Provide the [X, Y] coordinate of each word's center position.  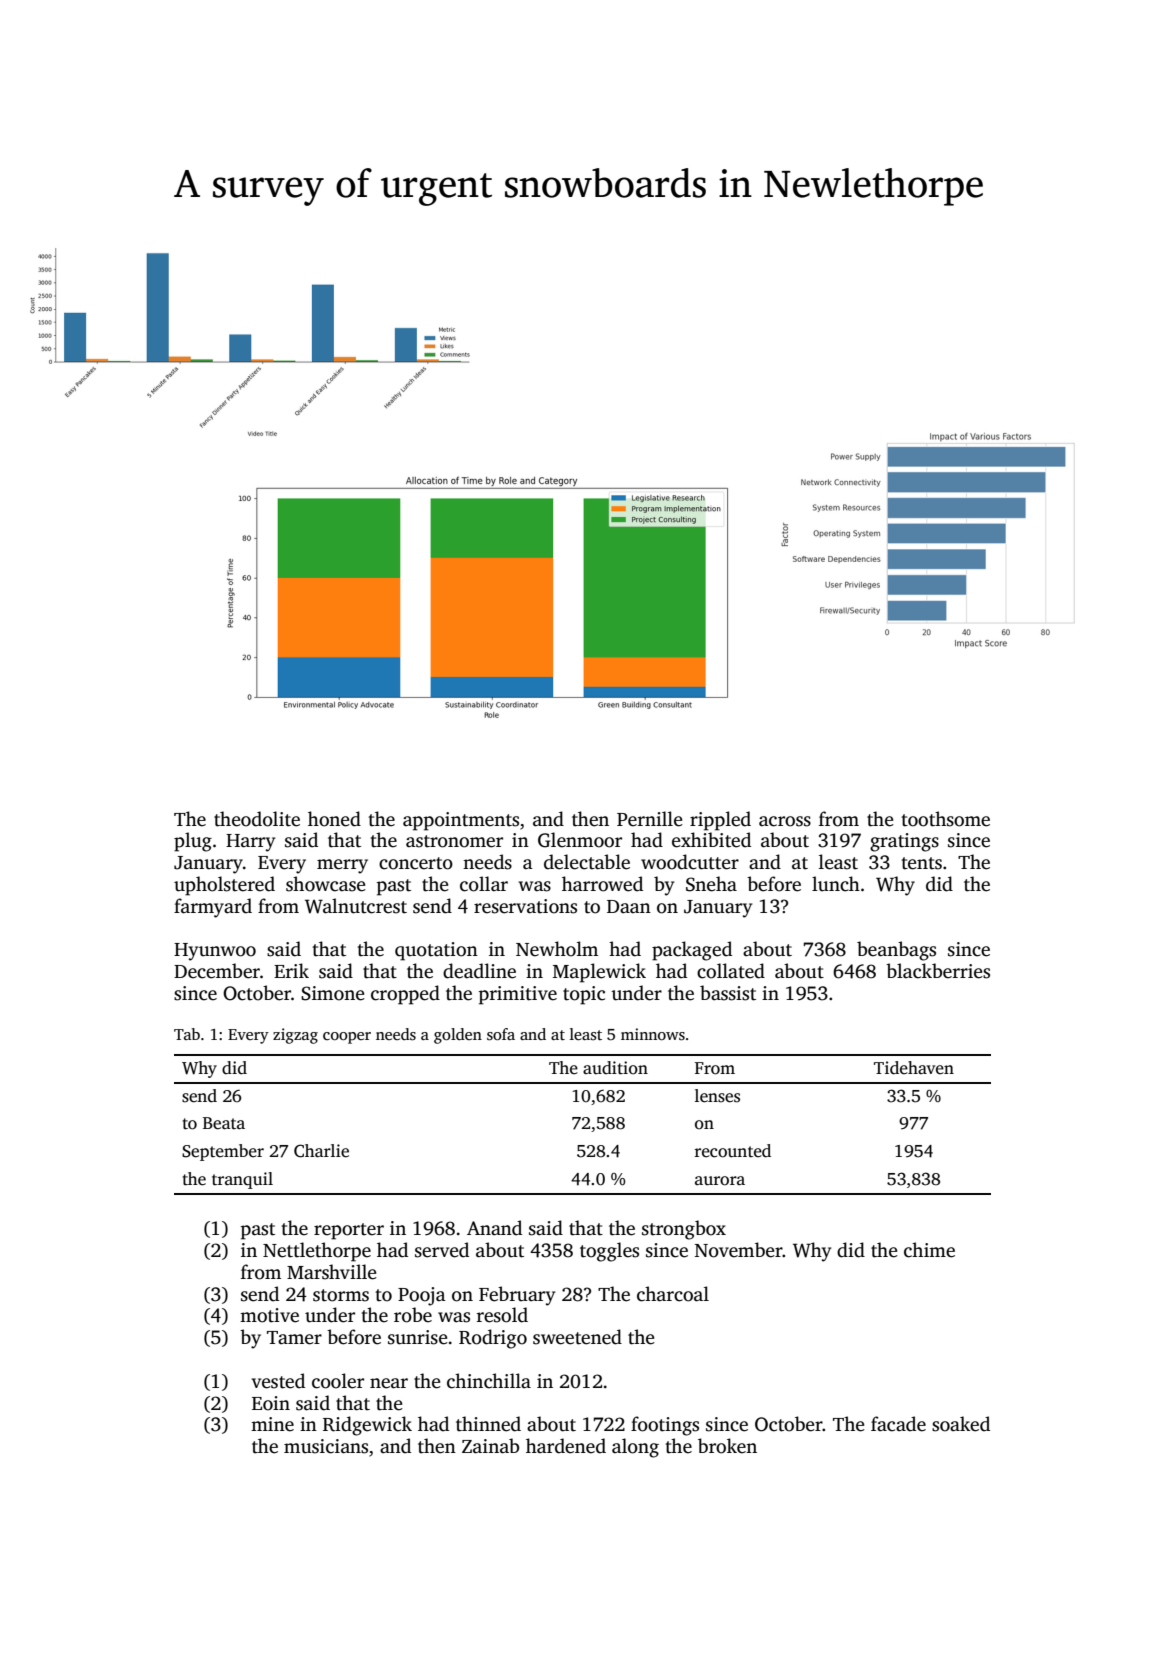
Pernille [650, 819]
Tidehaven [914, 1068]
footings [665, 1426]
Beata [224, 1123]
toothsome [945, 819]
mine [272, 1424]
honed [334, 819]
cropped [405, 995]
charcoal [673, 1294]
